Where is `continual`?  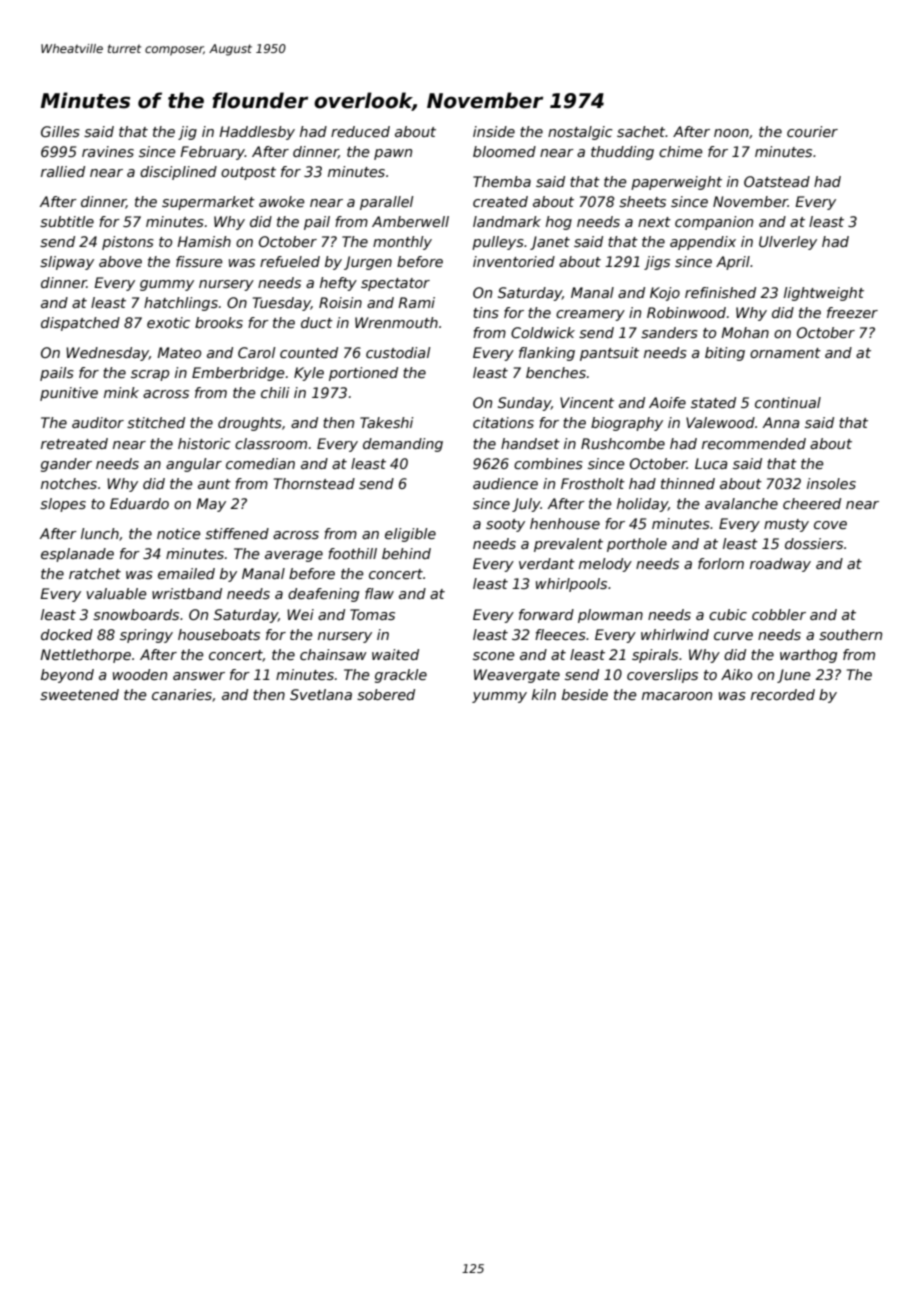 continual is located at coordinates (788, 402).
